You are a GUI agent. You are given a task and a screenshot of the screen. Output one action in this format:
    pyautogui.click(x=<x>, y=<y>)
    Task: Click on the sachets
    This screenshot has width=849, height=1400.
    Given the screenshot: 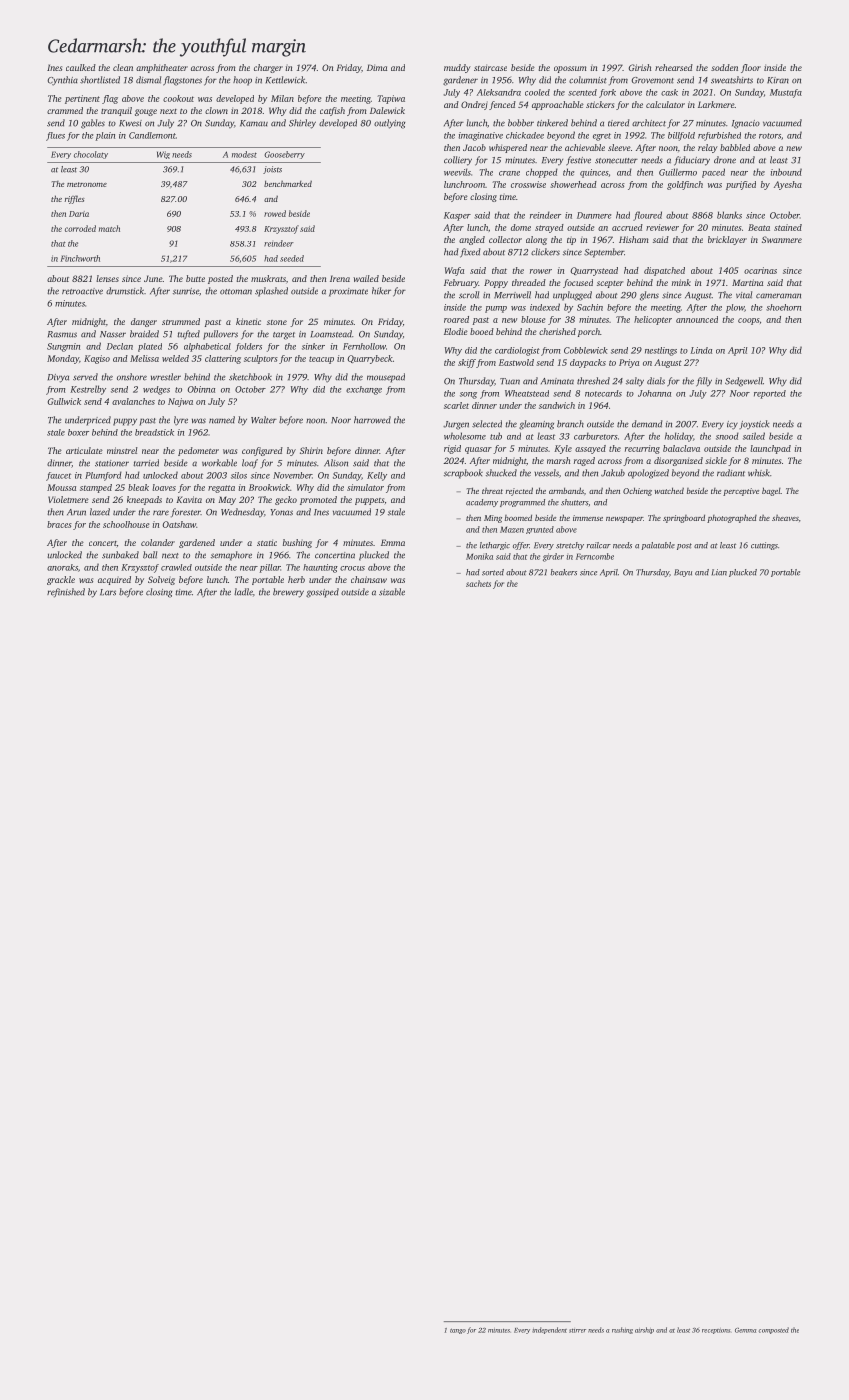 What is the action you would take?
    pyautogui.click(x=478, y=583)
